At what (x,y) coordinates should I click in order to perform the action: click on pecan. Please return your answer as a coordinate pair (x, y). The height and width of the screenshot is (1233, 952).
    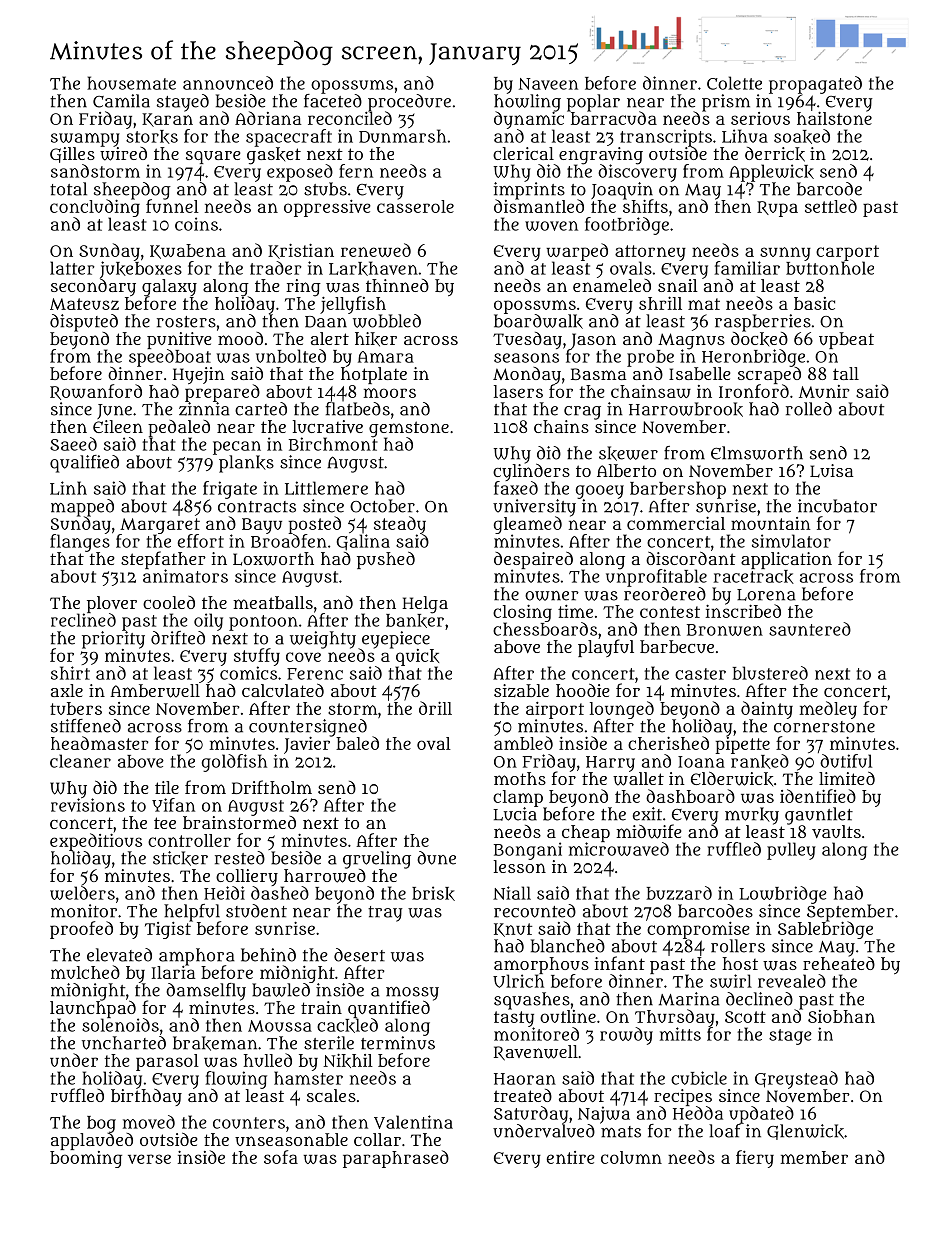
    Looking at the image, I should click on (237, 448).
